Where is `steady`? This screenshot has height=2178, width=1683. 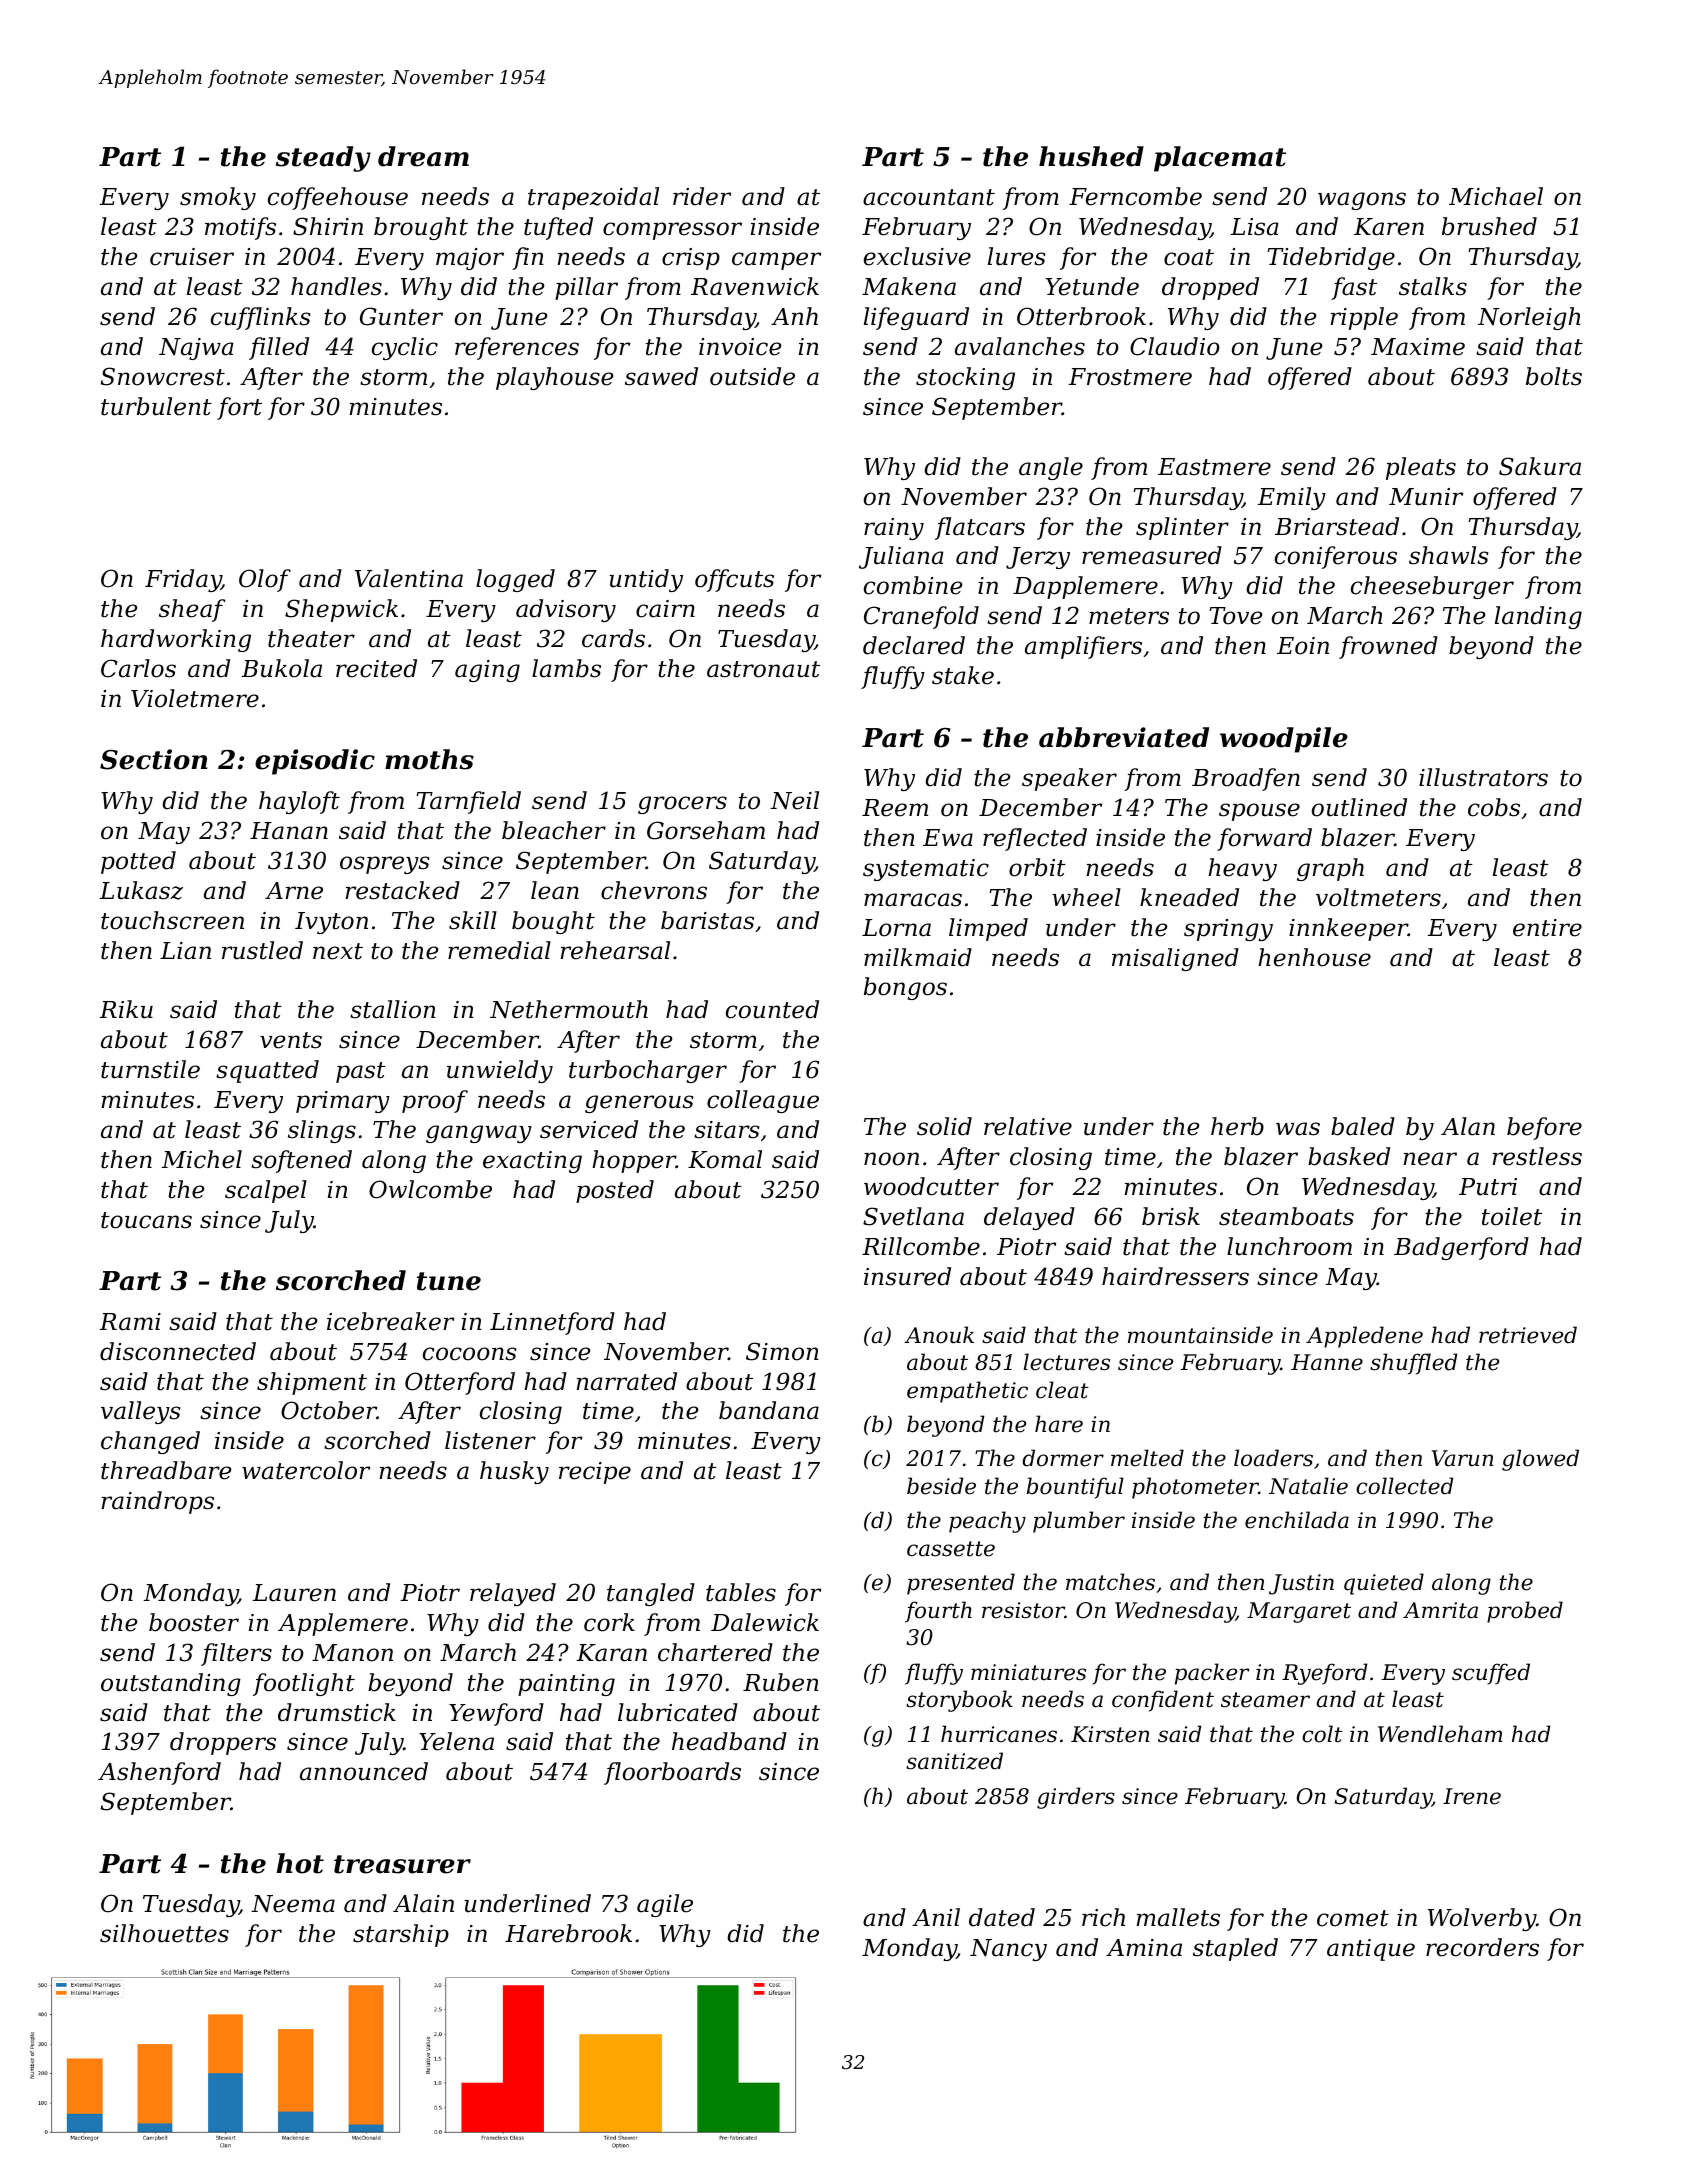
steady is located at coordinates (323, 159).
